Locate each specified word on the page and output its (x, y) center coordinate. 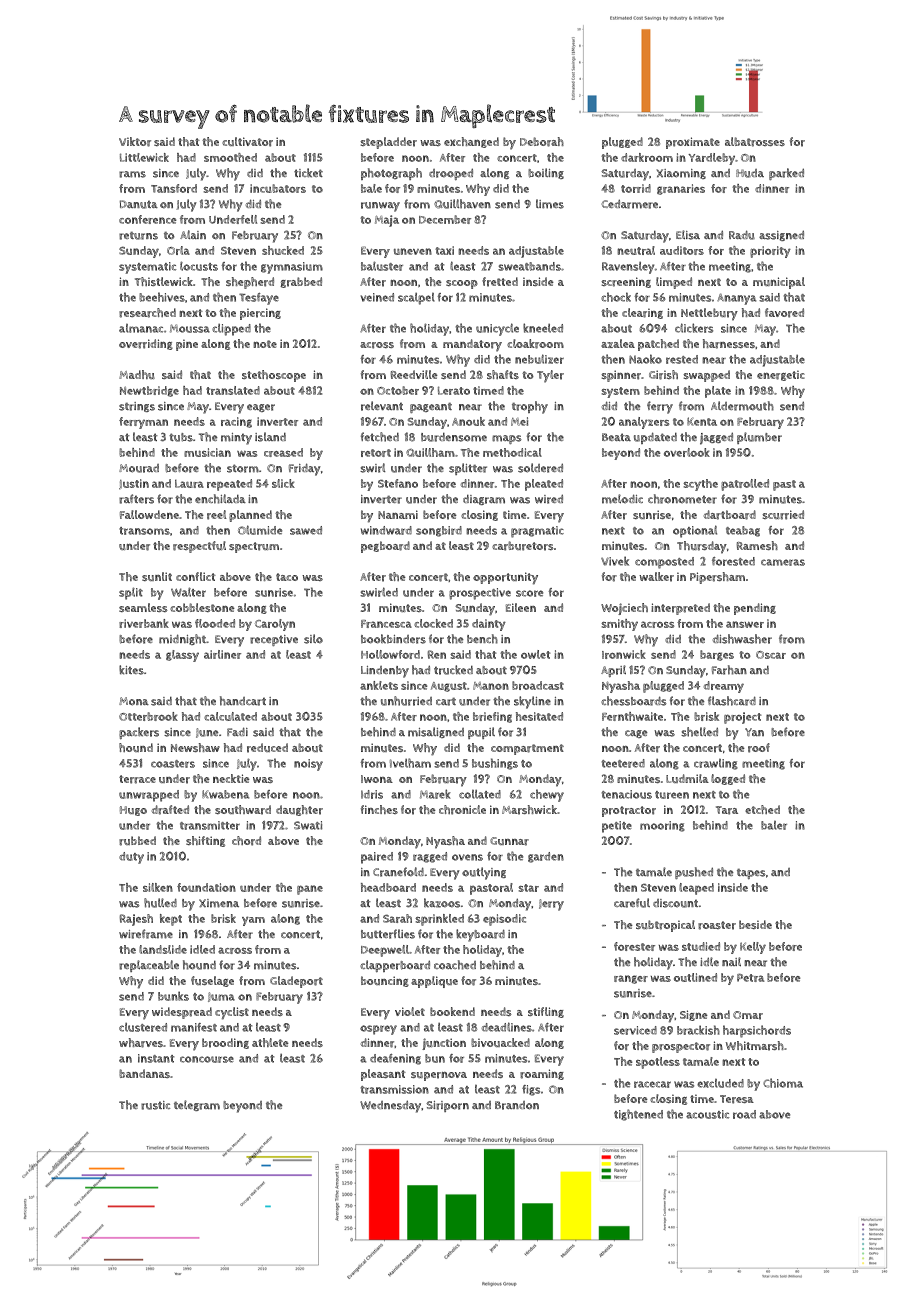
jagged (716, 438)
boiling (546, 173)
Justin (134, 484)
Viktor (135, 142)
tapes (751, 874)
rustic (155, 1105)
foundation (206, 887)
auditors (682, 250)
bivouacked (500, 1042)
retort (376, 453)
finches (379, 809)
